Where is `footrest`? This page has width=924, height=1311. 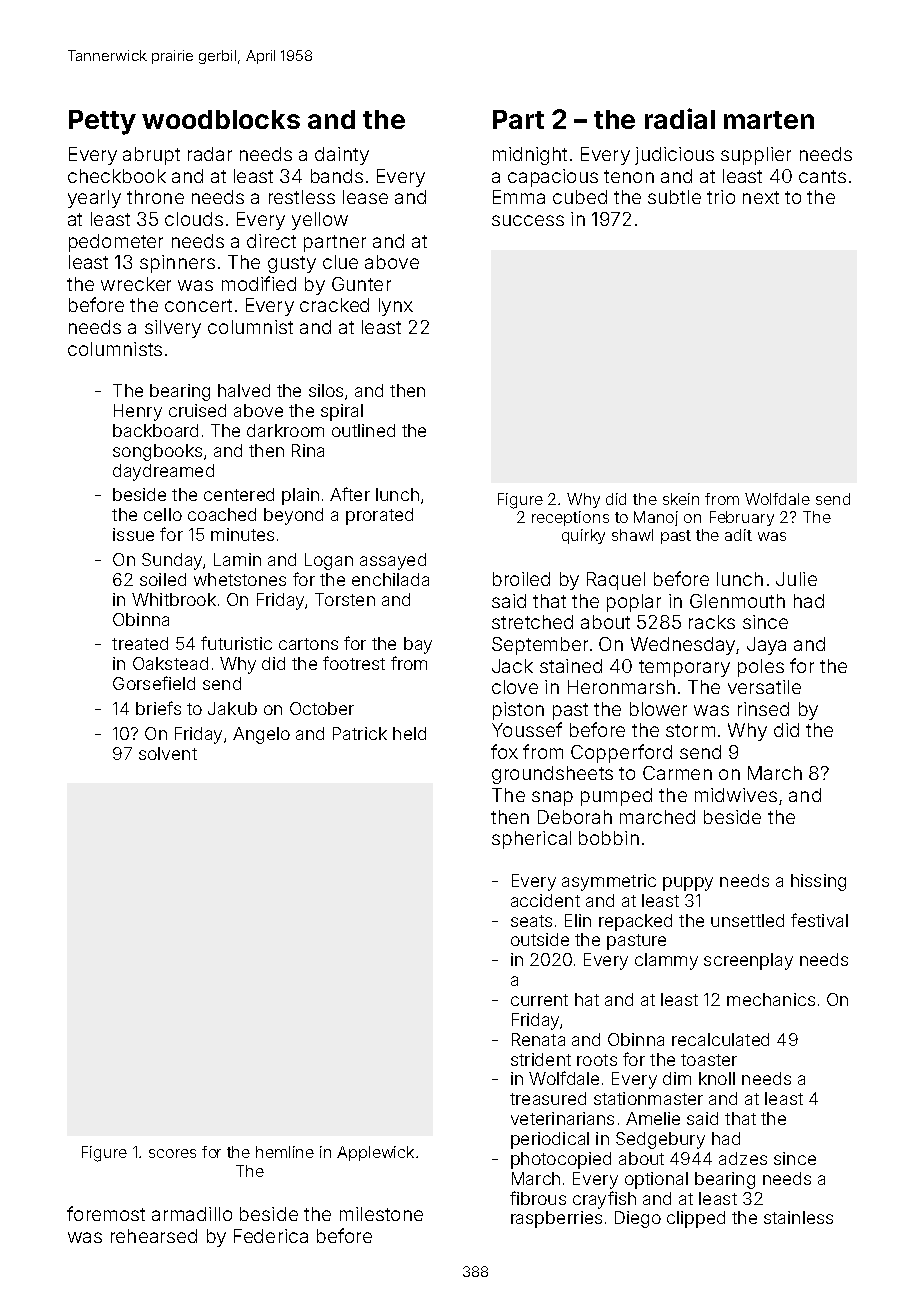 footrest is located at coordinates (354, 663).
